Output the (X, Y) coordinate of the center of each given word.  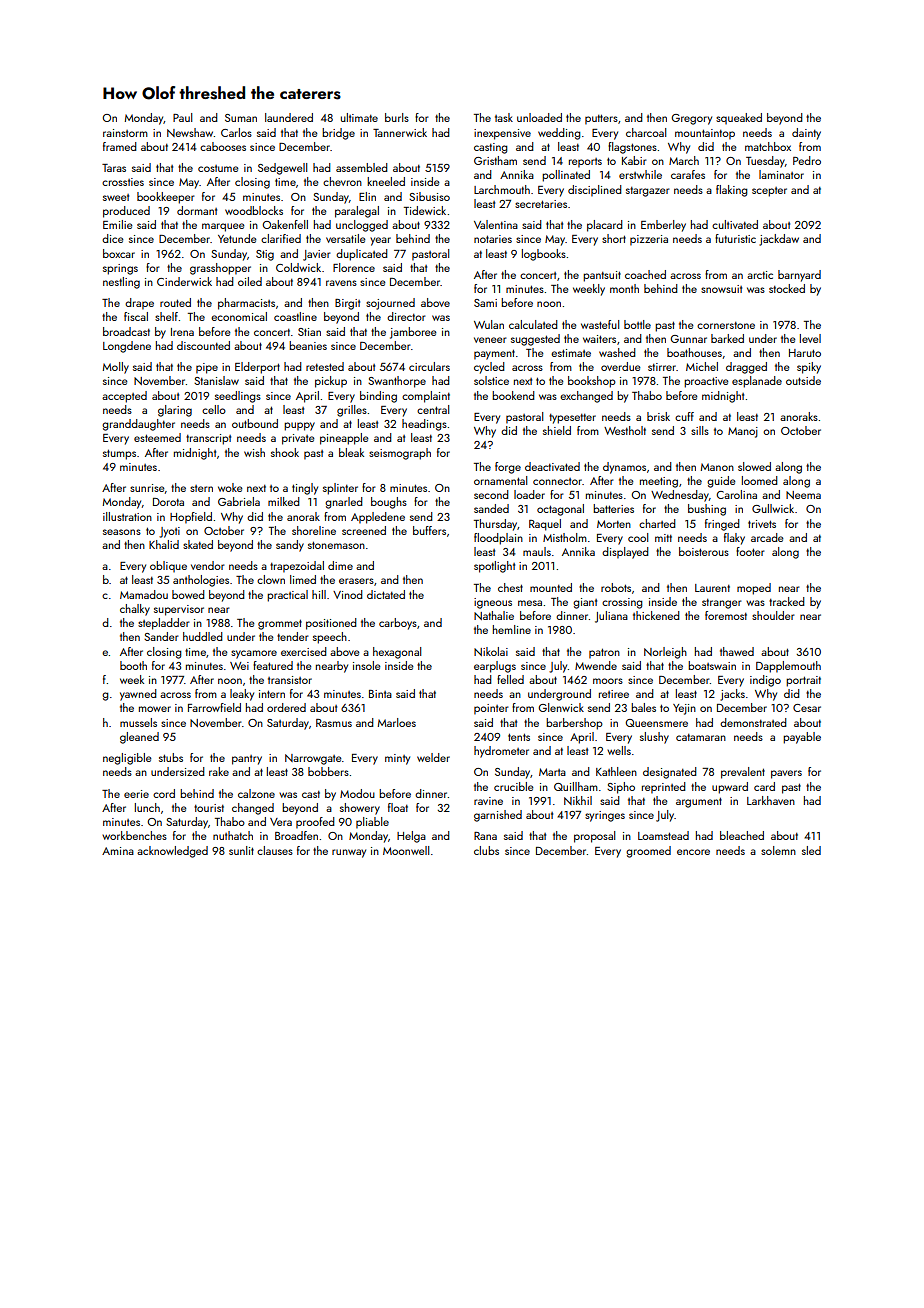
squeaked (739, 118)
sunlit (241, 850)
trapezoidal (297, 567)
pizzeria (649, 240)
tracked (787, 601)
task (504, 117)
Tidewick (425, 210)
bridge (338, 134)
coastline (295, 316)
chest (510, 587)
